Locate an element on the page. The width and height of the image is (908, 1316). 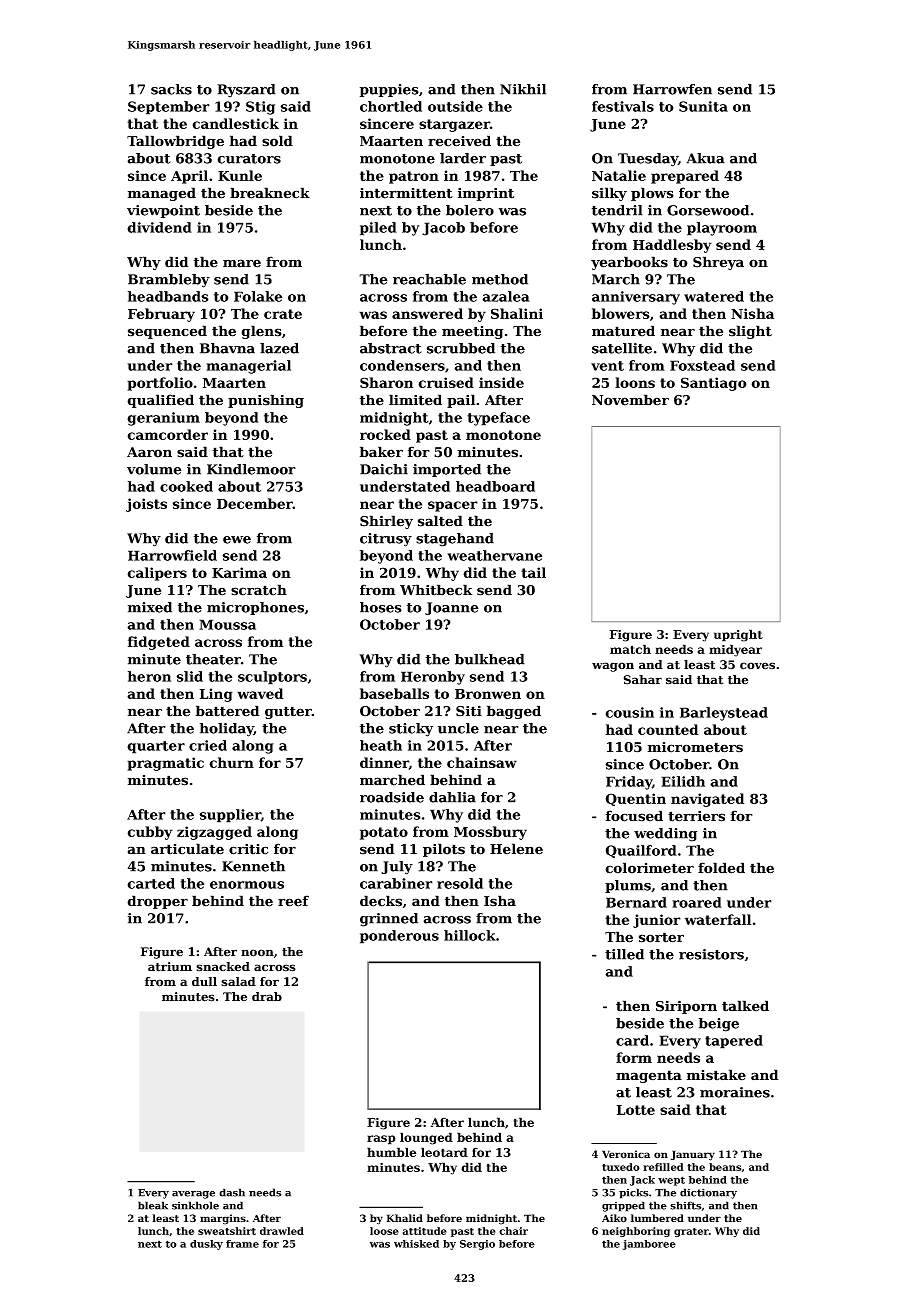
talked is located at coordinates (745, 1006).
